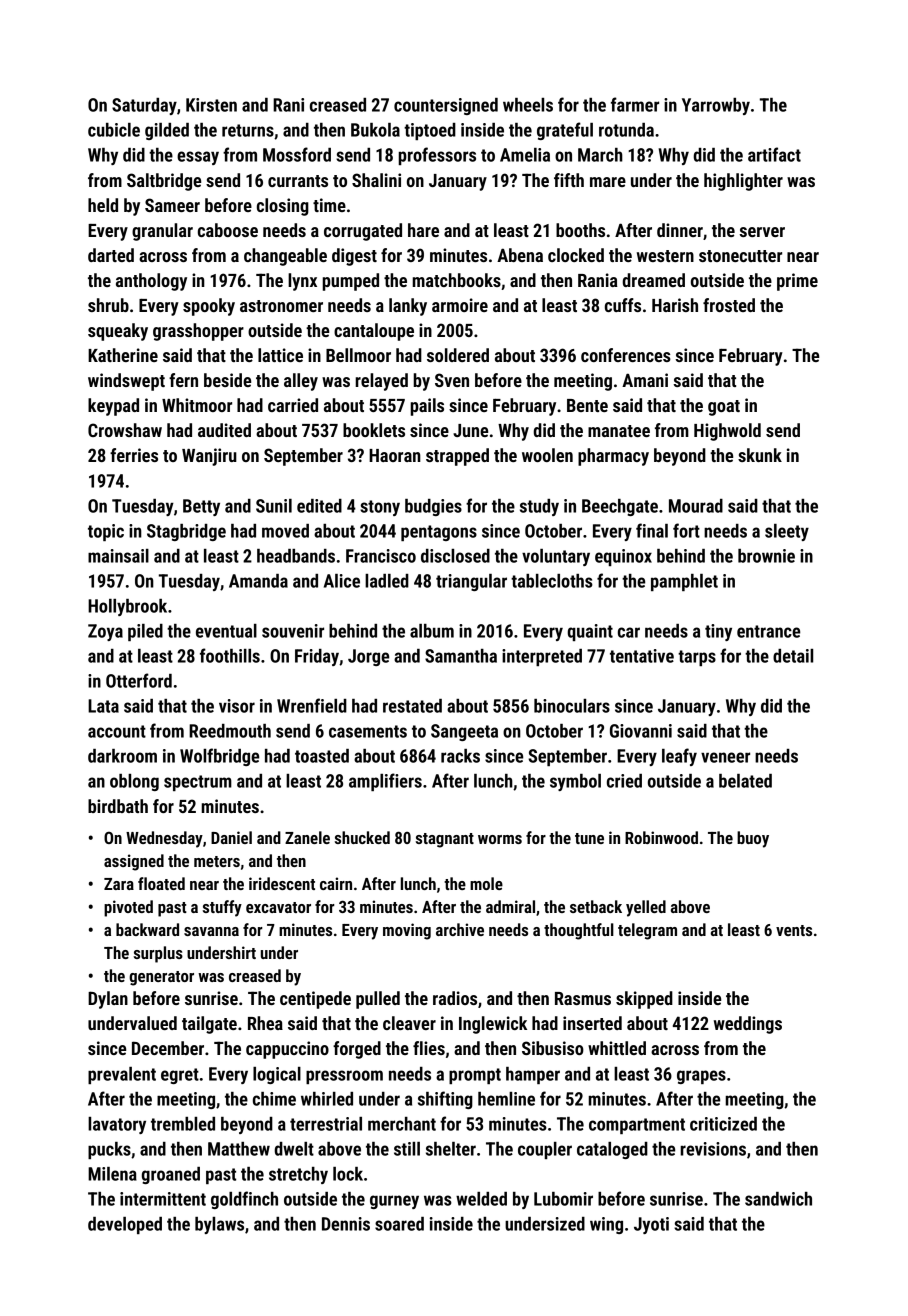  Describe the element at coordinates (407, 1149) in the screenshot. I see `still` at that location.
